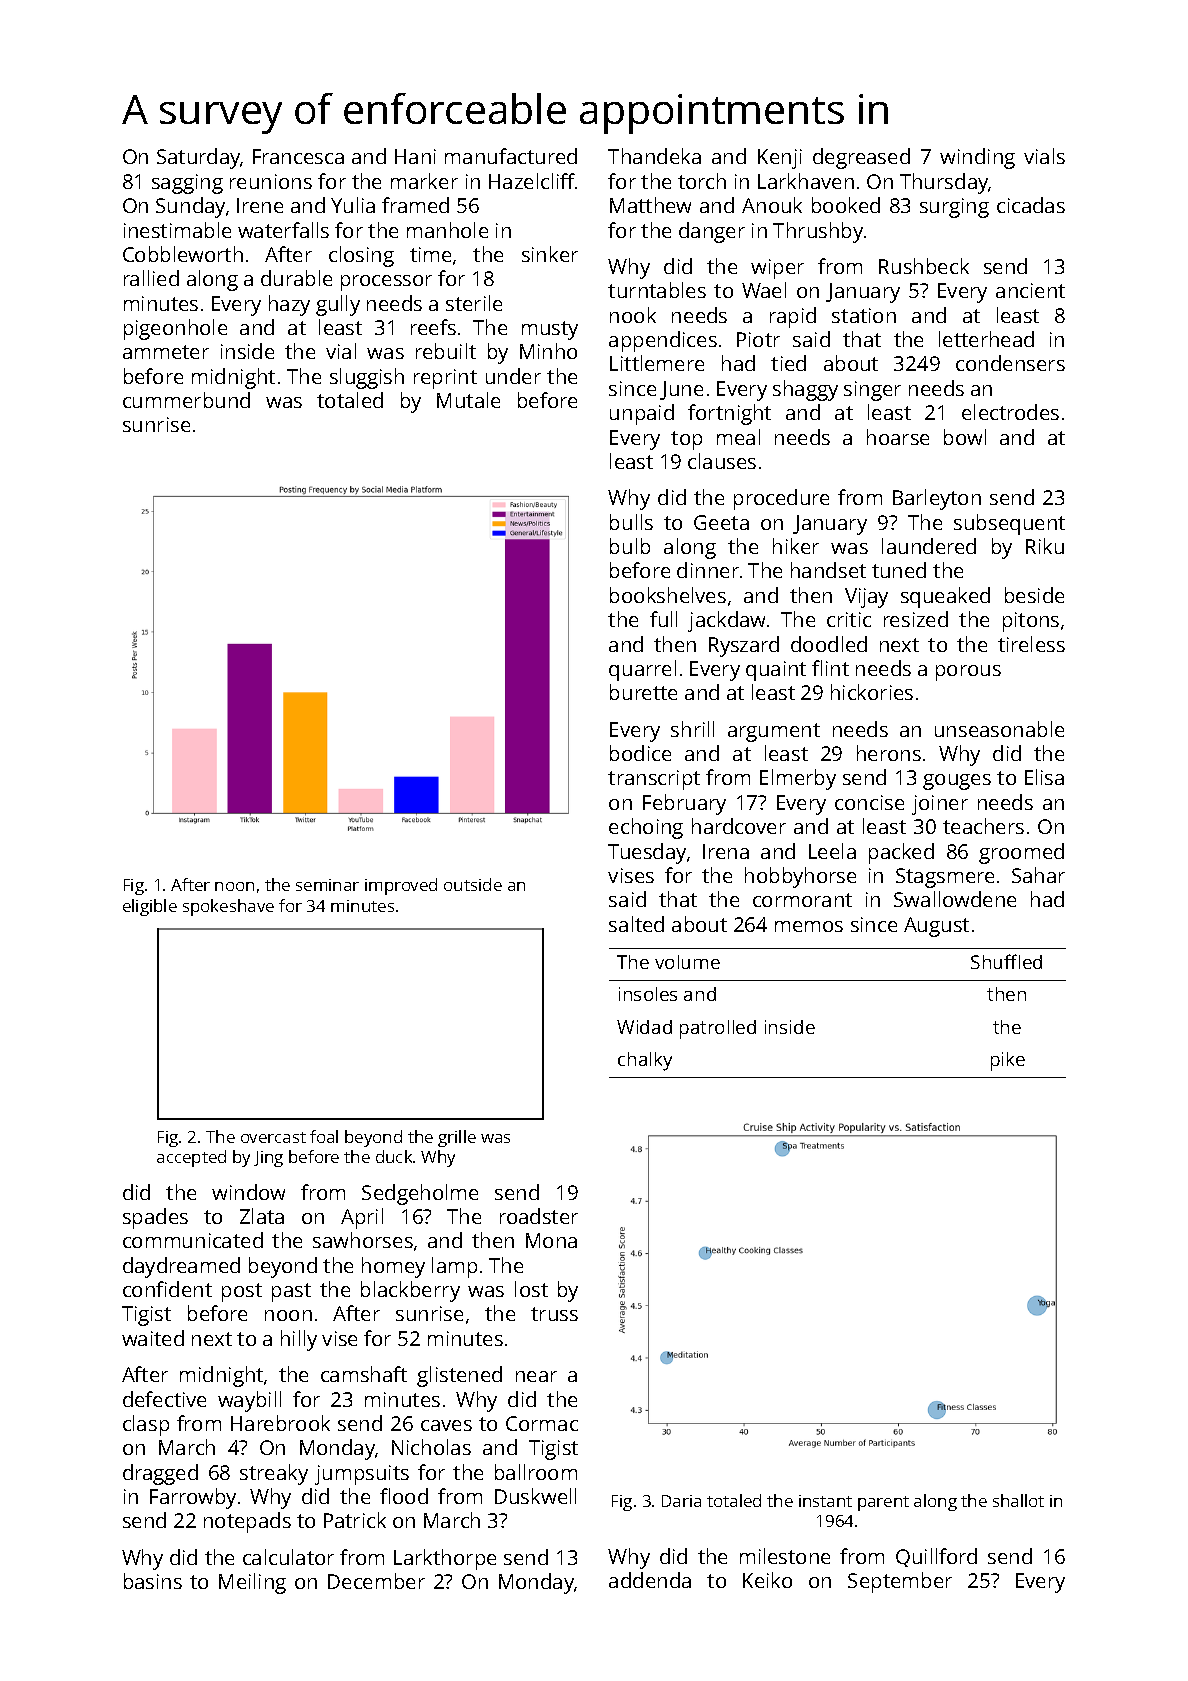 This screenshot has width=1188, height=1681. I want to click on roadster, so click(539, 1216).
